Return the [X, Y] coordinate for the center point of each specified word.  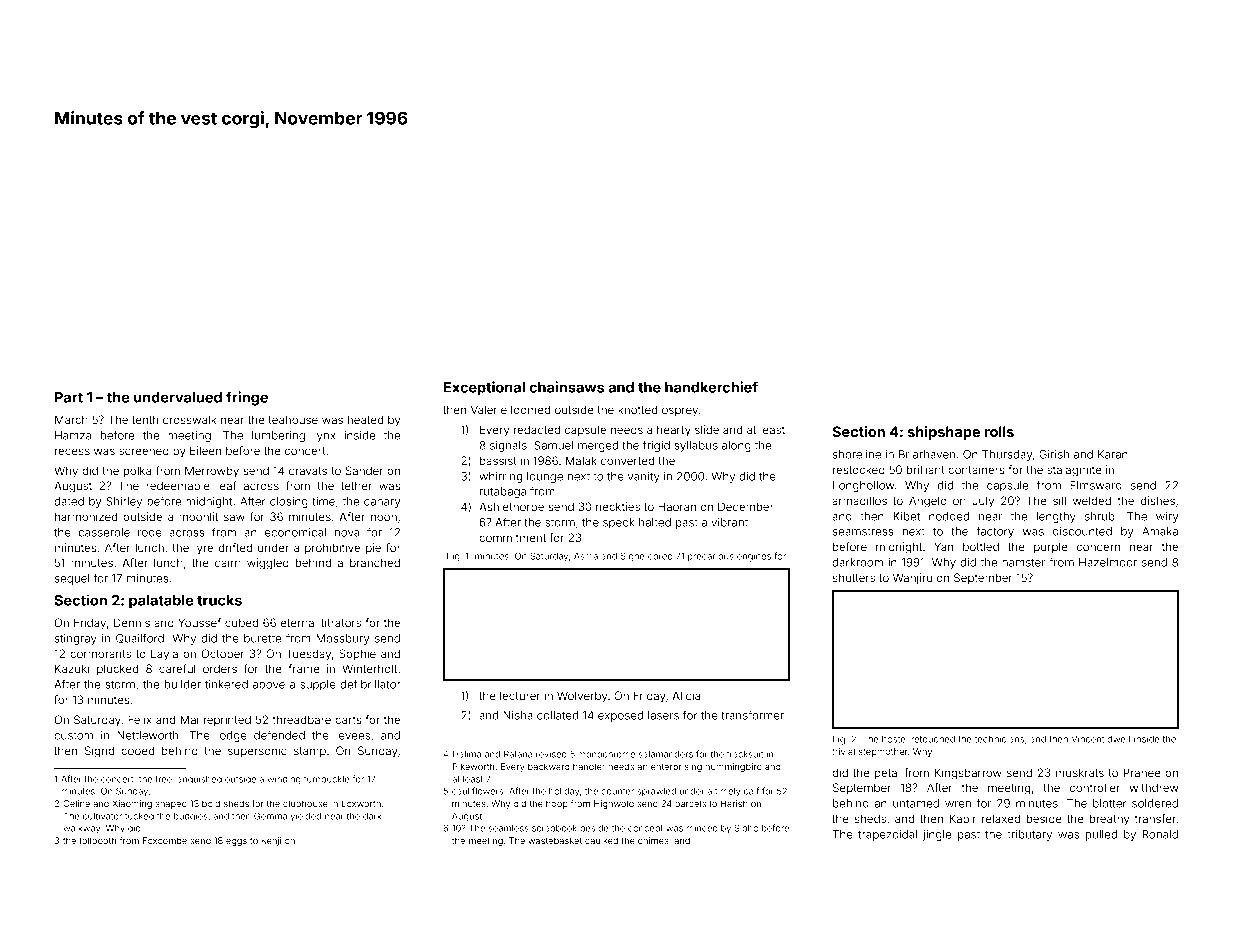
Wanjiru [912, 578]
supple [318, 685]
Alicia [686, 695]
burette [262, 638]
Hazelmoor [1108, 562]
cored [660, 556]
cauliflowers [477, 791]
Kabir [963, 818]
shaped [171, 804]
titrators [341, 622]
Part [69, 397]
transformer [752, 715]
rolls [999, 431]
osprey [680, 412]
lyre [203, 549]
